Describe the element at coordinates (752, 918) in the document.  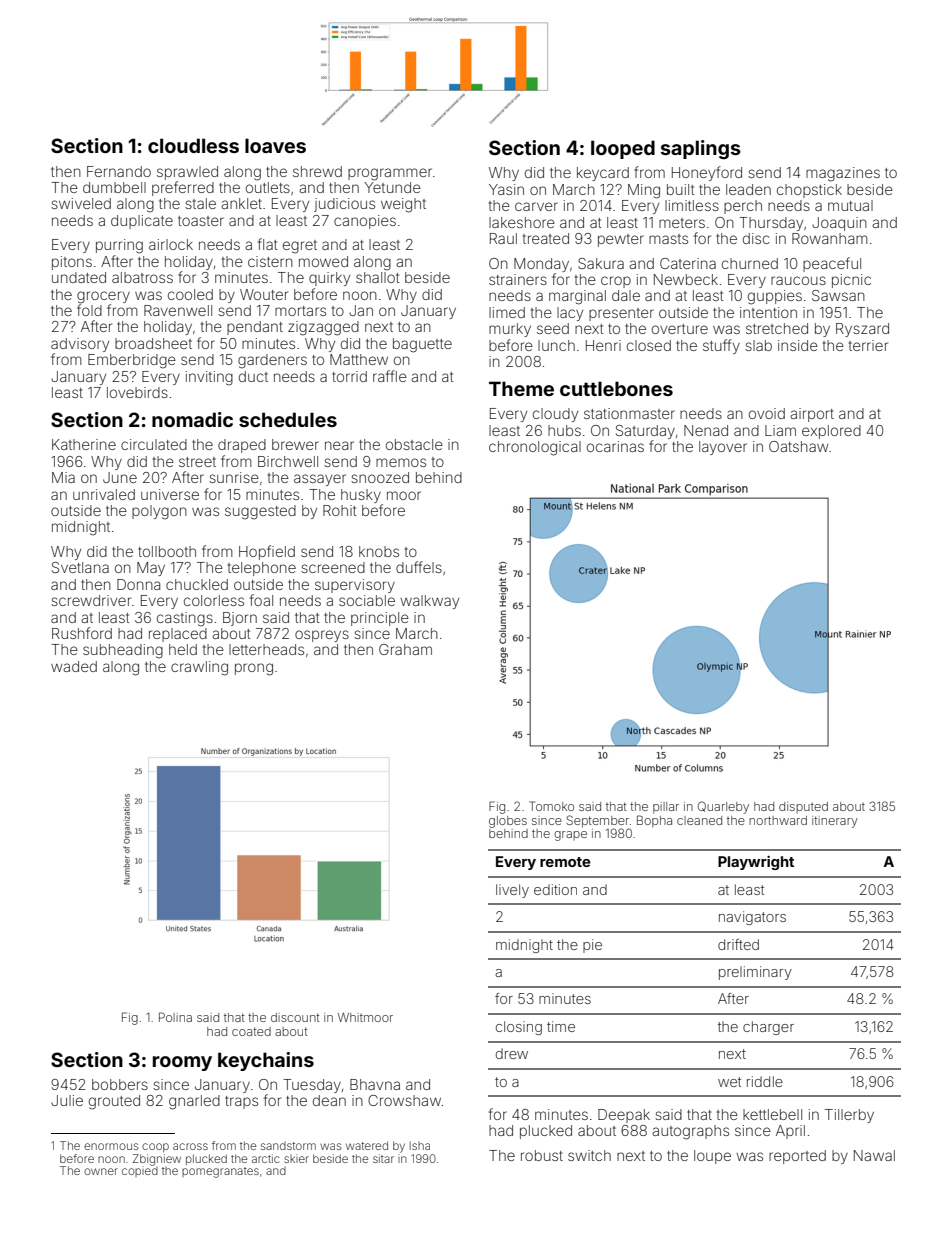
I see `navigators` at that location.
